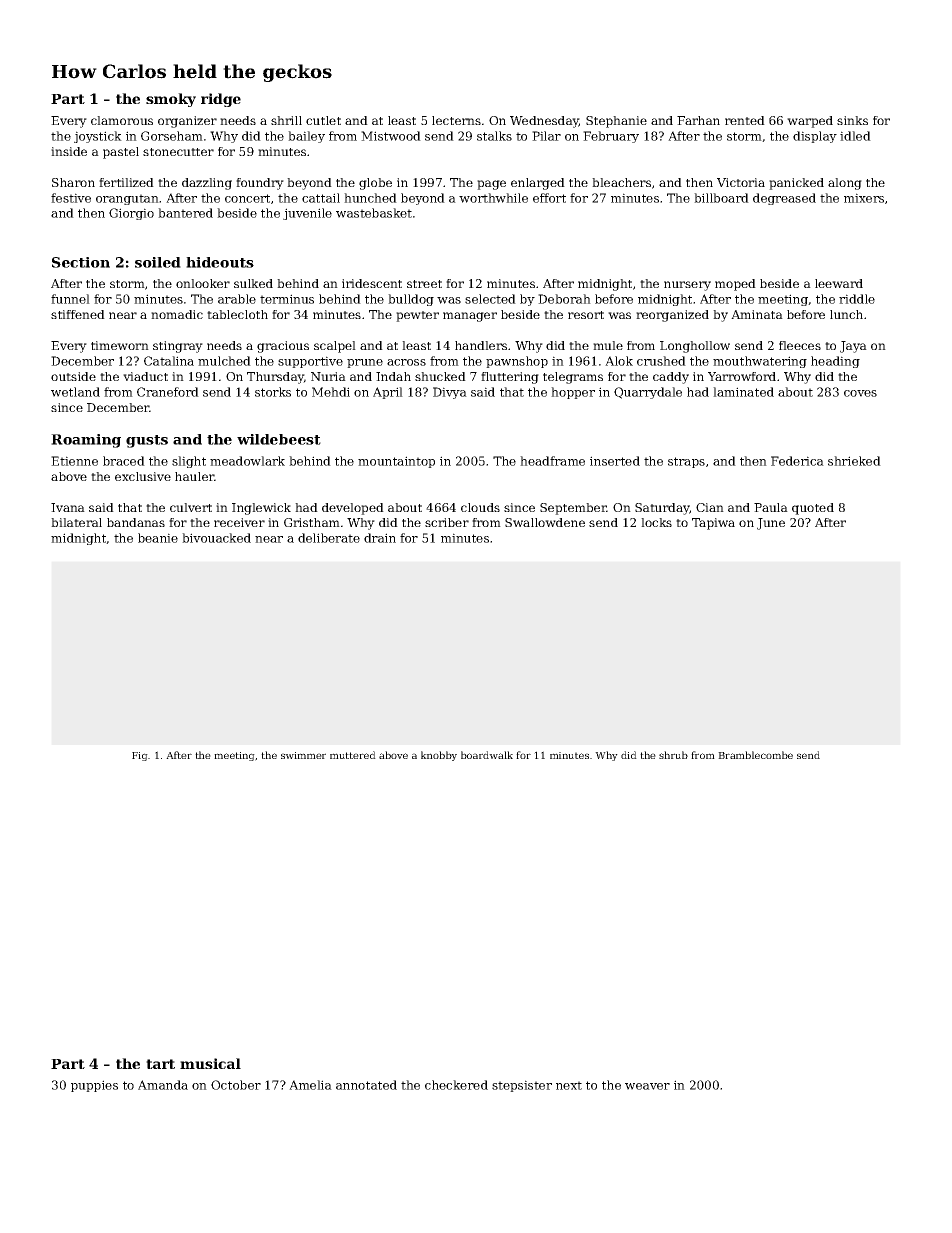 The image size is (952, 1233). I want to click on tart, so click(160, 1064).
